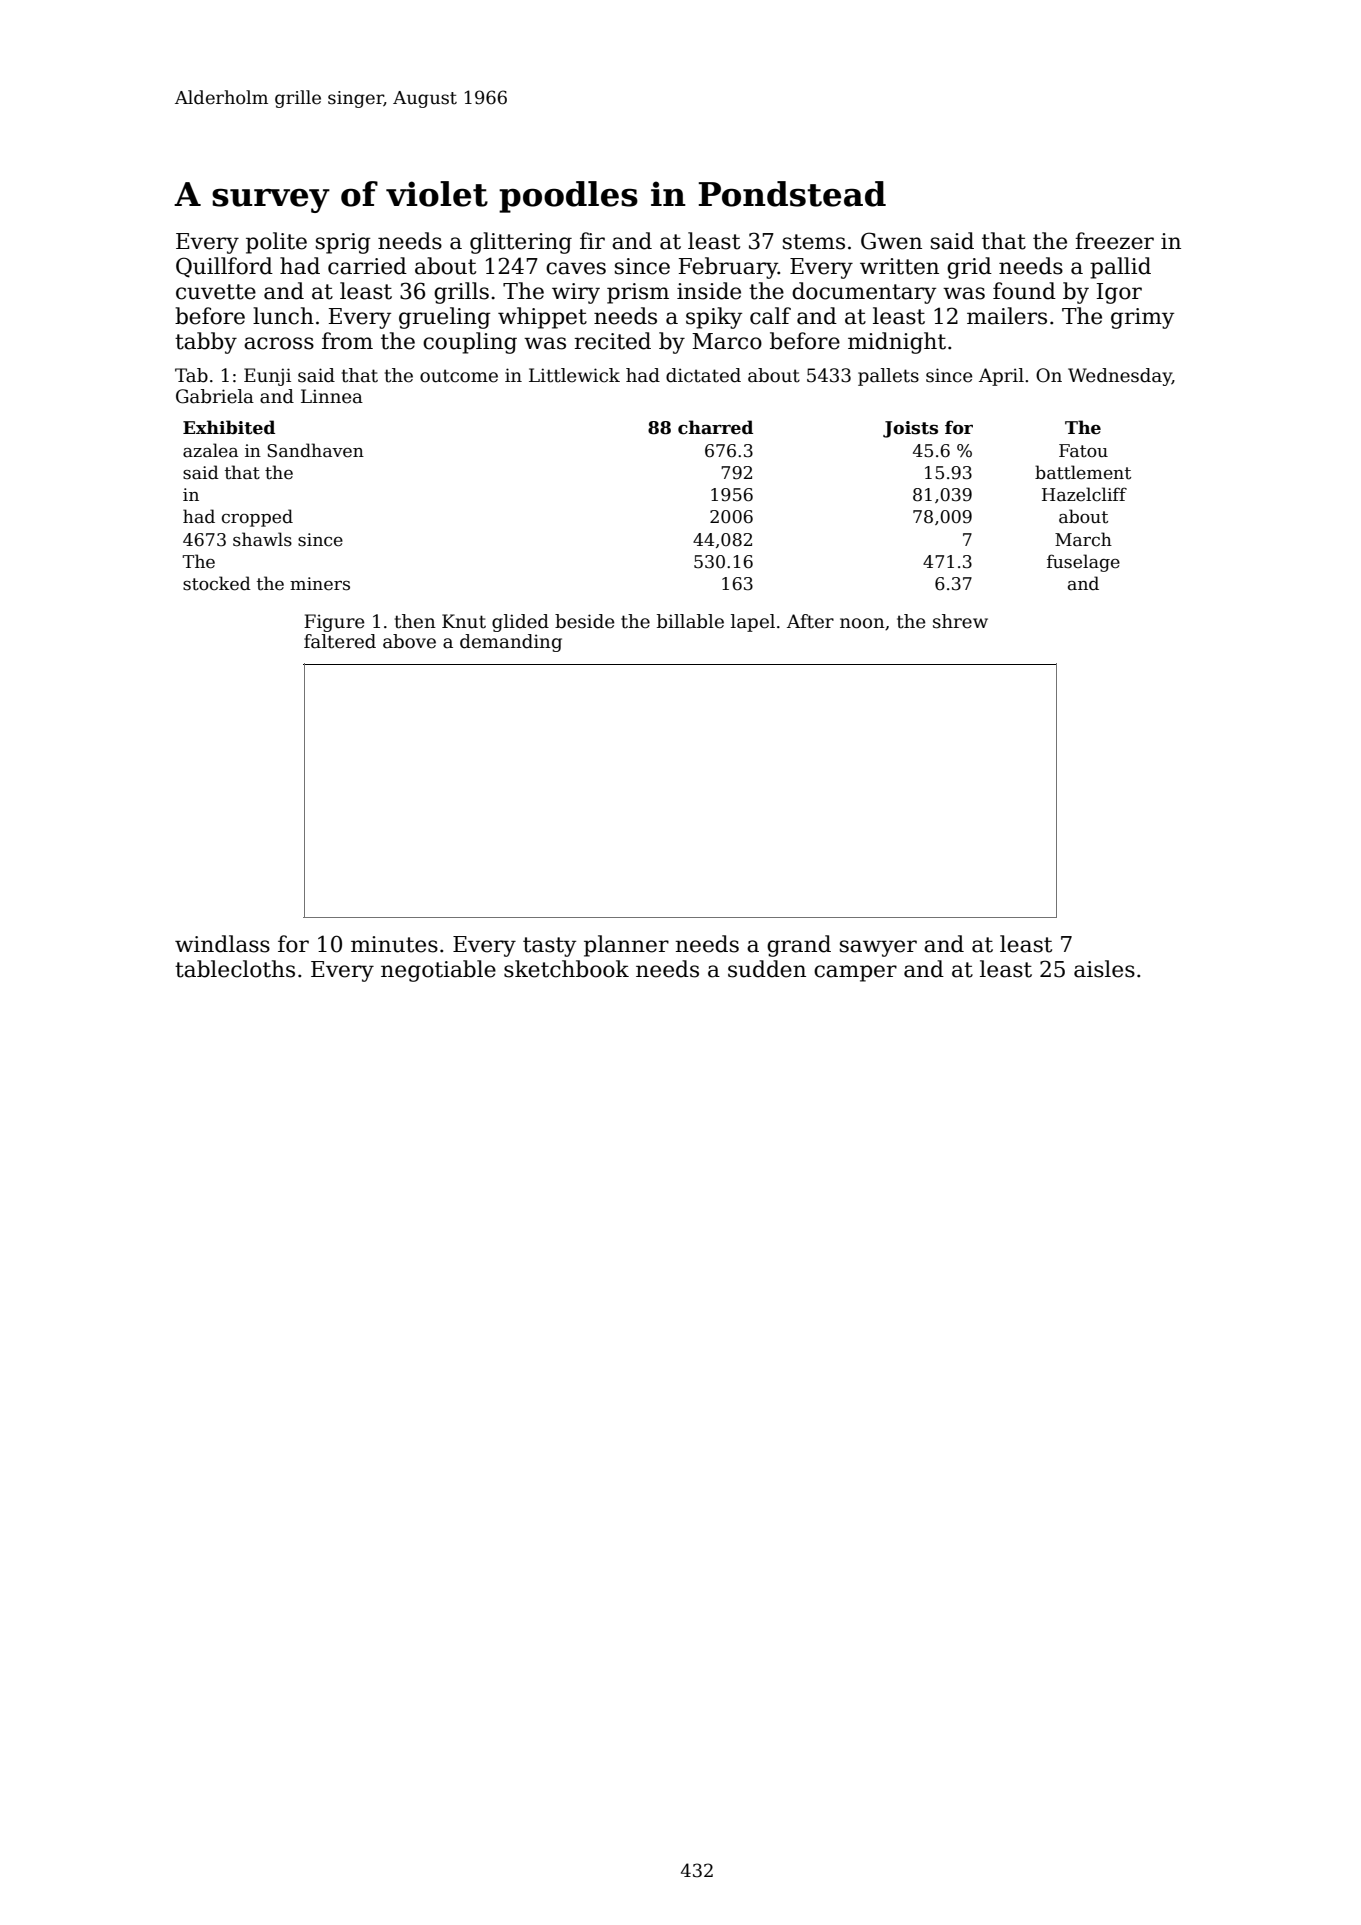 The width and height of the screenshot is (1361, 1925). I want to click on shawls, so click(262, 539).
